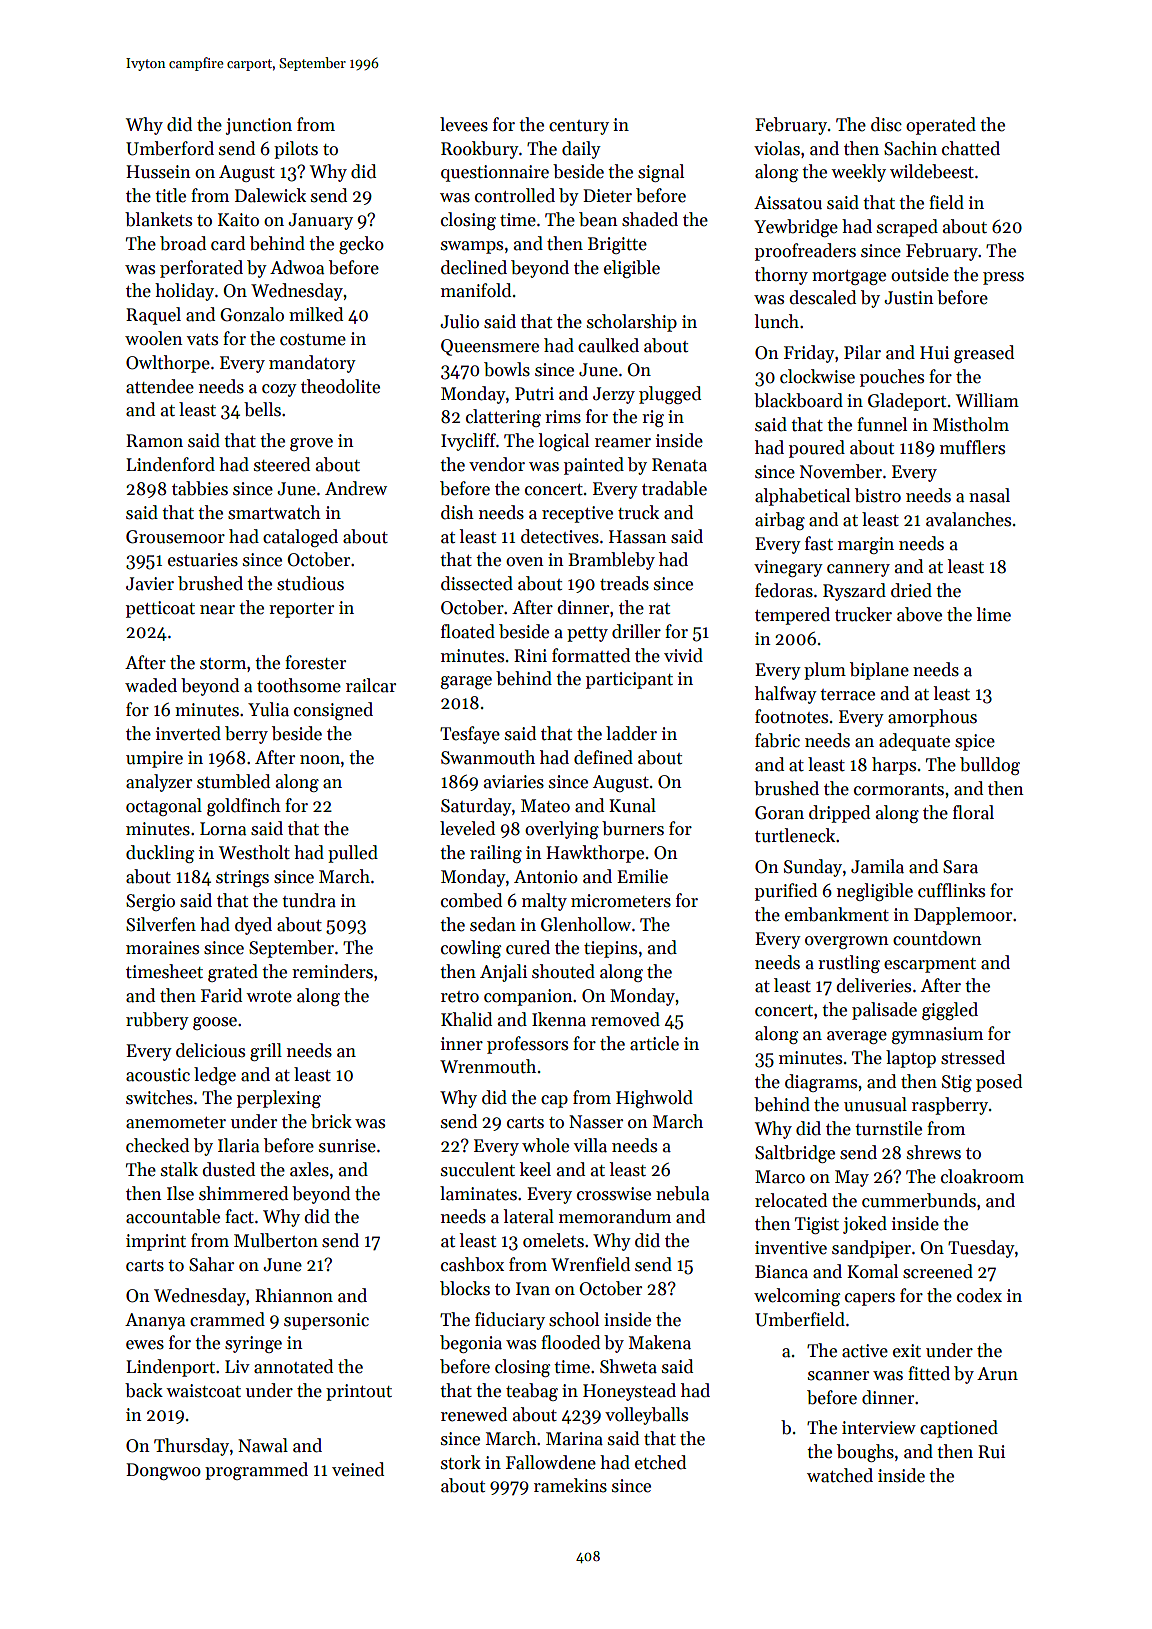 This screenshot has width=1152, height=1629. What do you see at coordinates (598, 219) in the screenshot?
I see `bean` at bounding box center [598, 219].
